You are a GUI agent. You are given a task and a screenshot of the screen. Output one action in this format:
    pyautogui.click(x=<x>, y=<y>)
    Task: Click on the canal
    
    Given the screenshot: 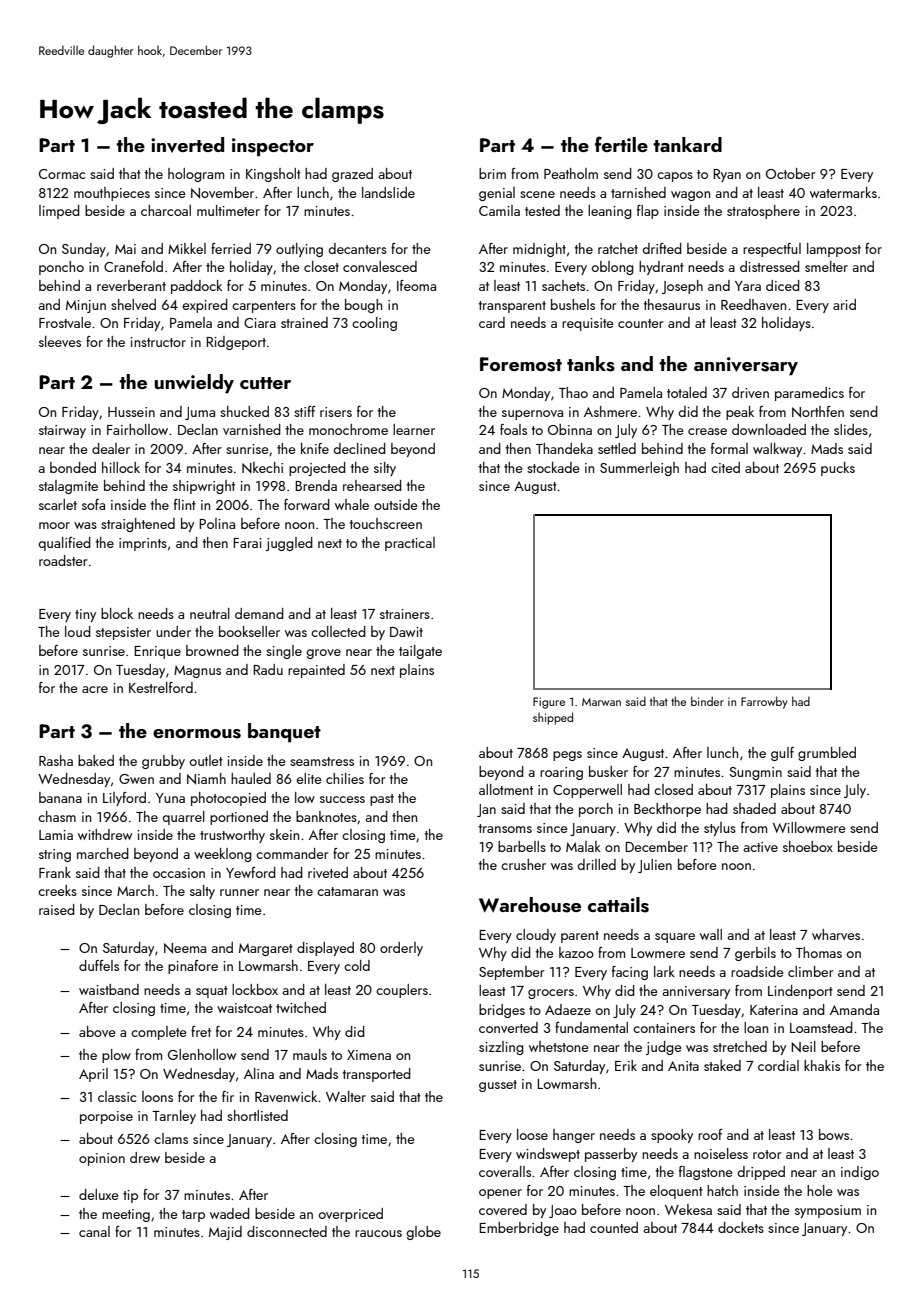 What is the action you would take?
    pyautogui.click(x=94, y=1231)
